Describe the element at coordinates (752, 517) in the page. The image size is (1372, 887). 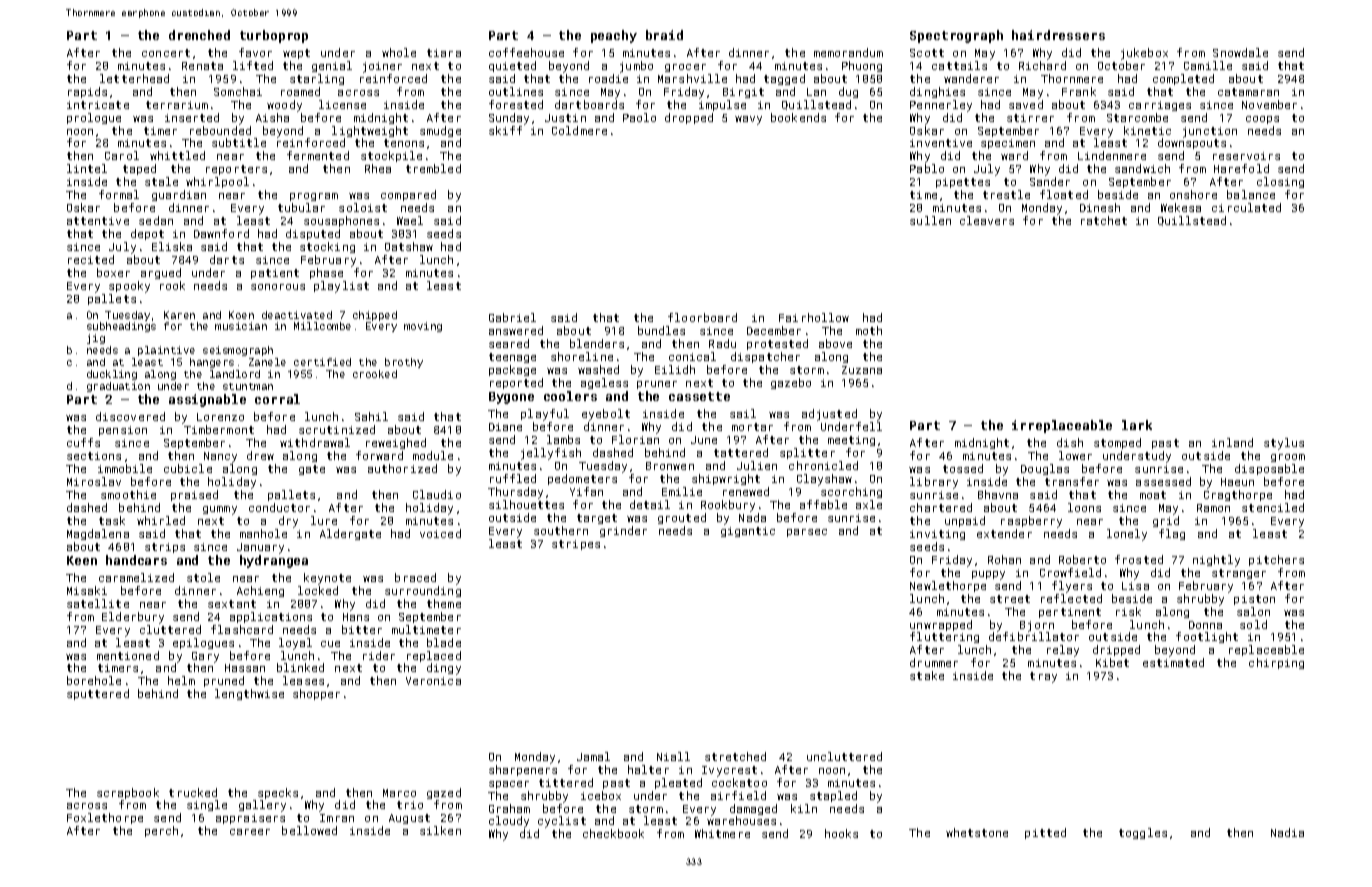
I see `Nada` at that location.
